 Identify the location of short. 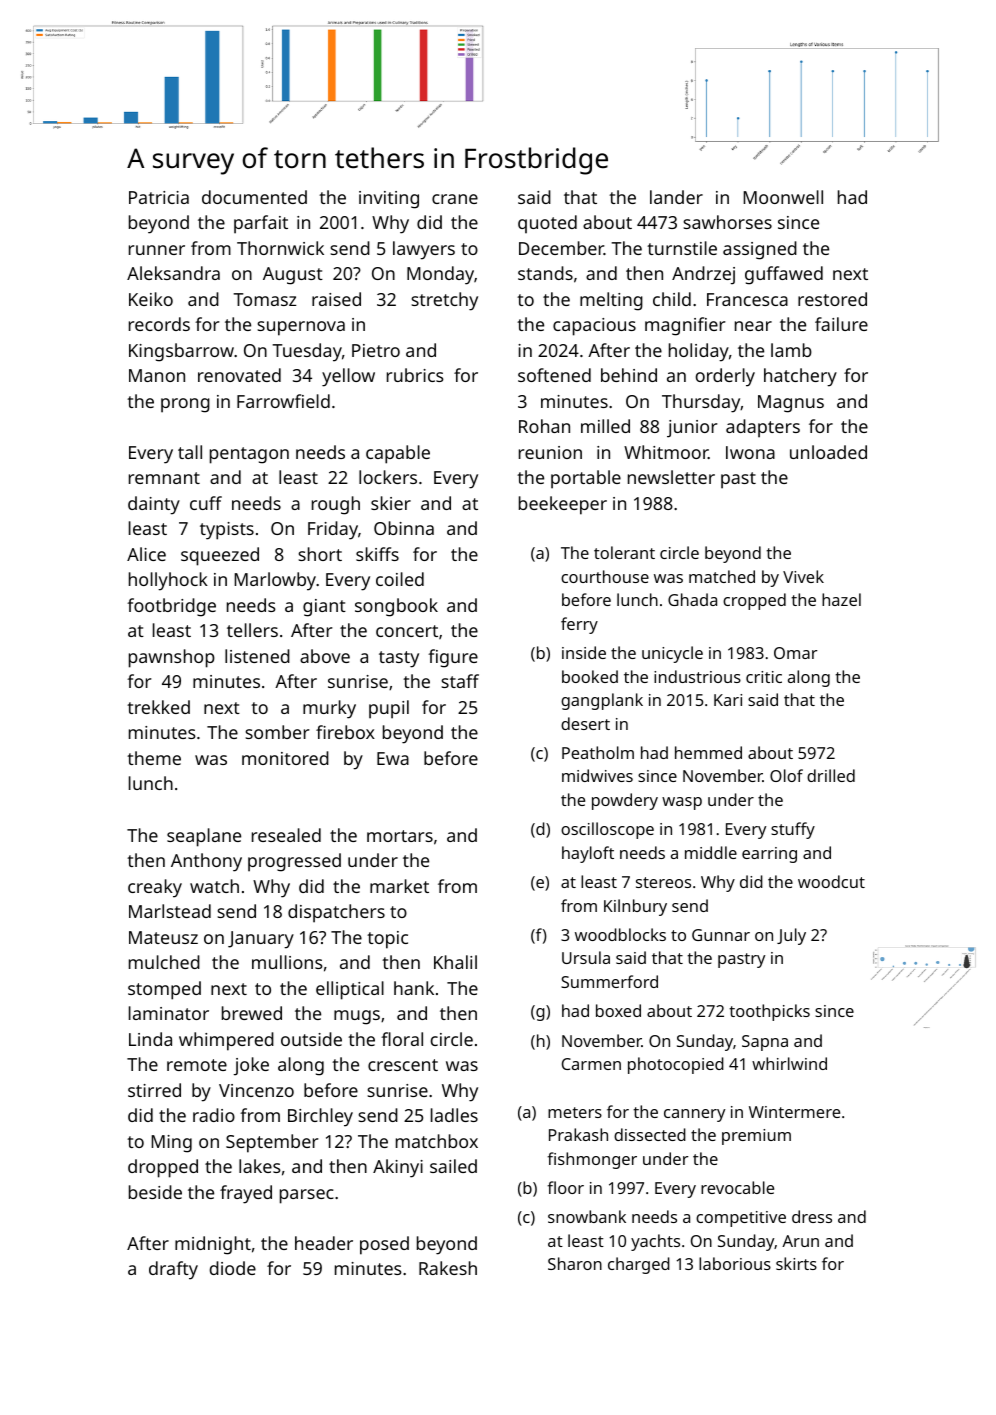
(320, 554).
